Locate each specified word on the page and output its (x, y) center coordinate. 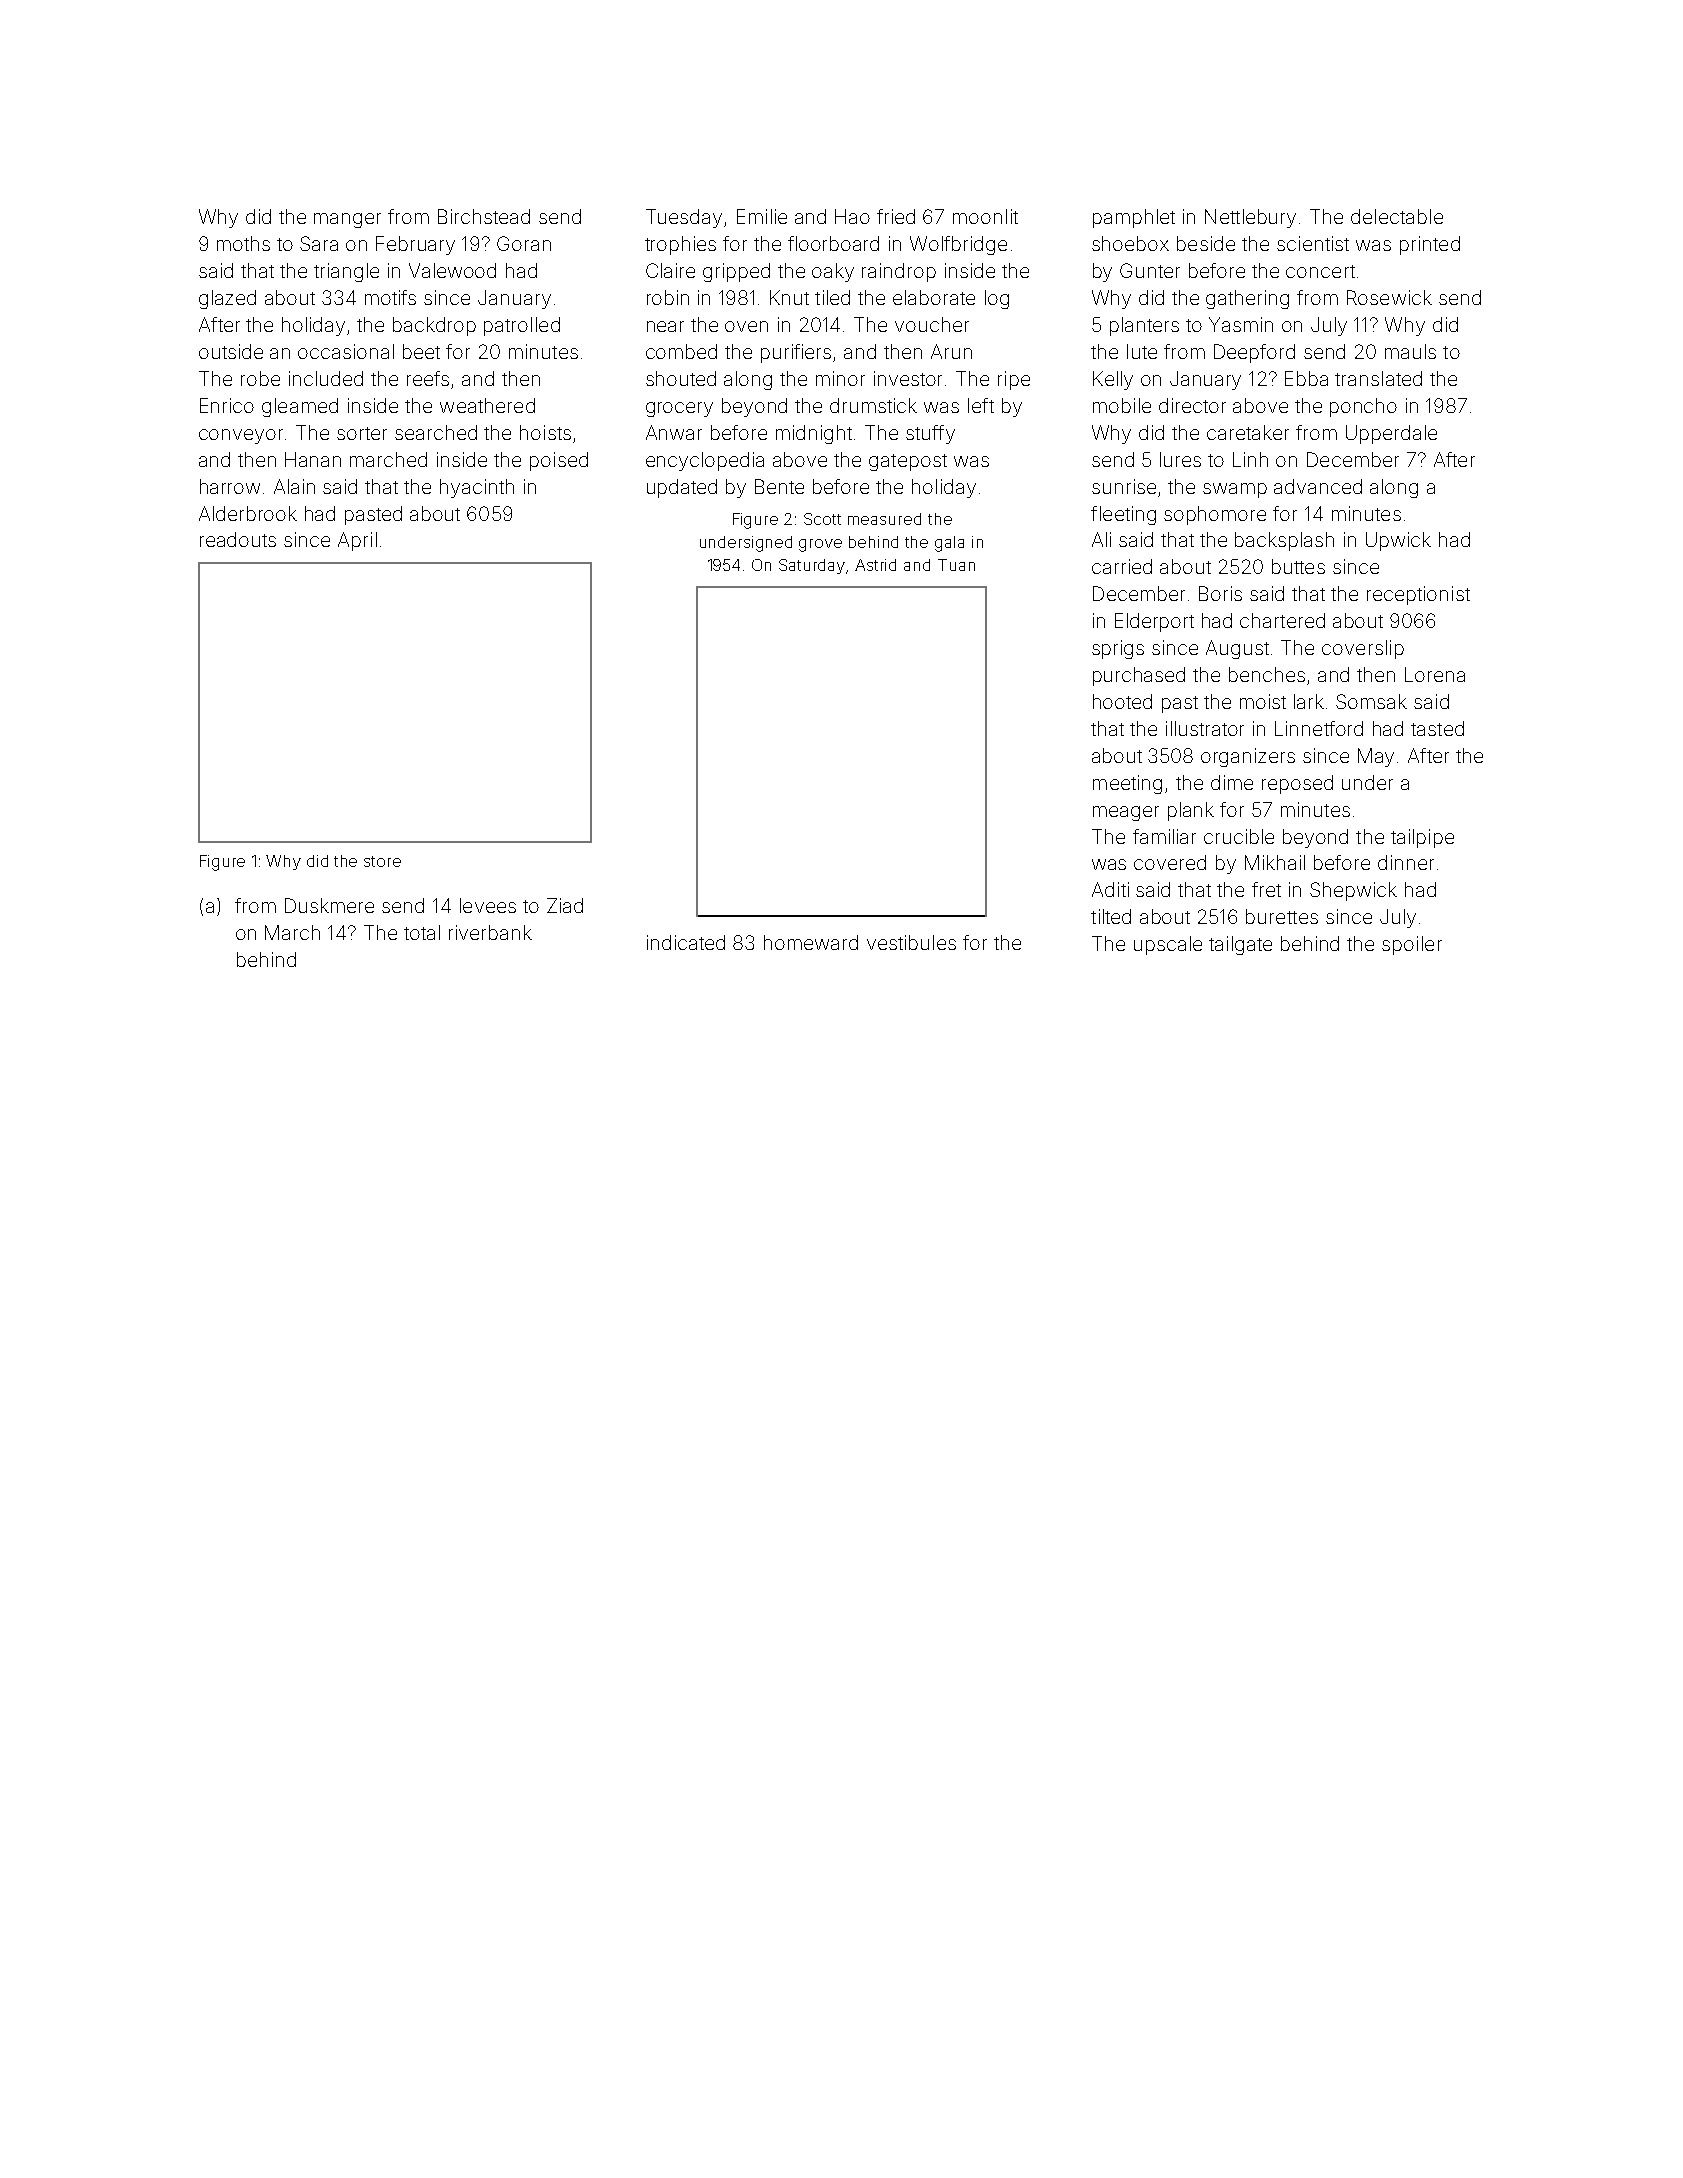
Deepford (1254, 353)
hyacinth (477, 488)
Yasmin (1241, 324)
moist (1263, 701)
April (357, 541)
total (422, 932)
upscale (1168, 945)
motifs (390, 297)
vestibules (911, 942)
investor (908, 378)
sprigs (1118, 649)
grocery (679, 409)
